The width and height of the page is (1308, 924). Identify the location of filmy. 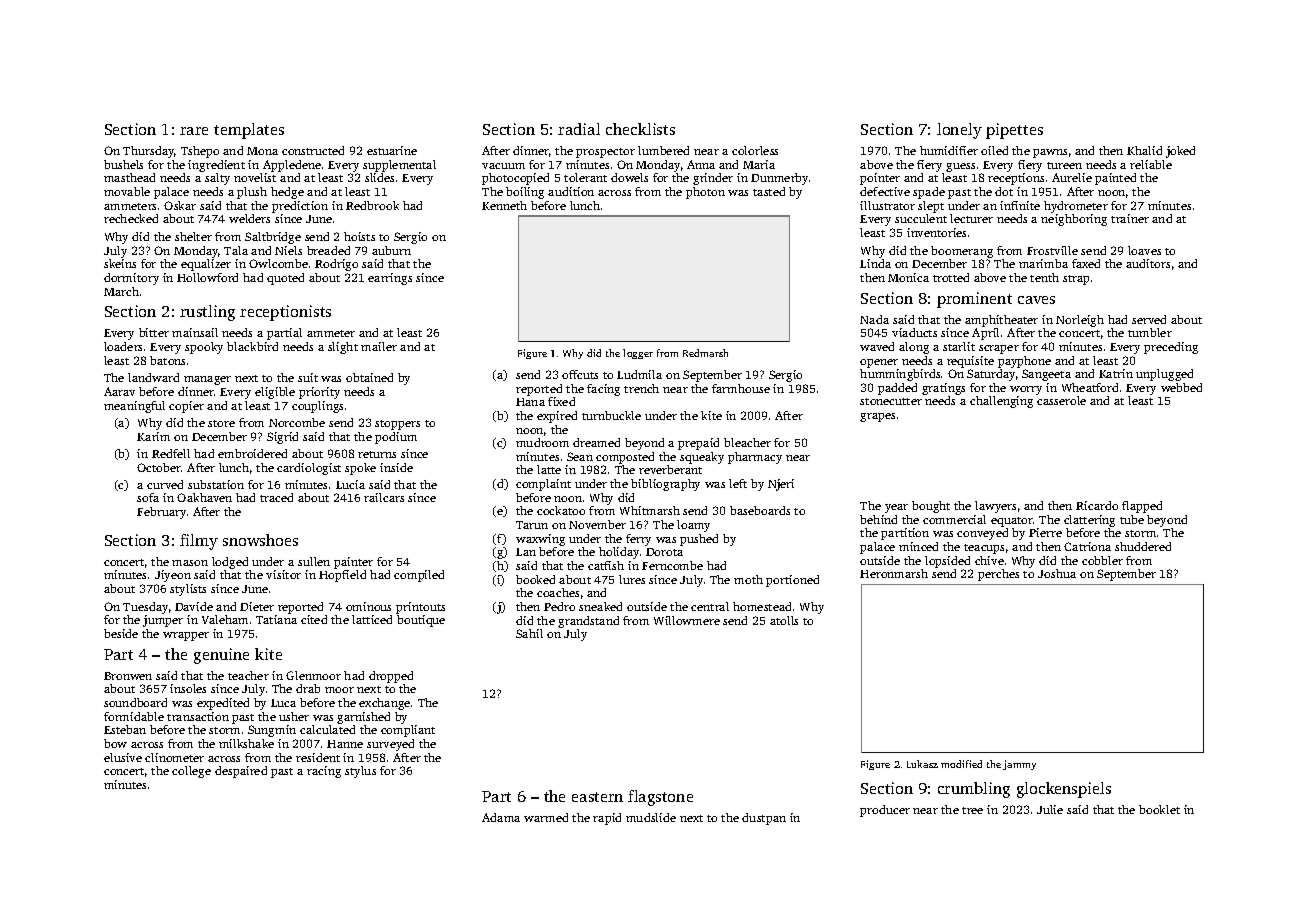
(199, 542).
